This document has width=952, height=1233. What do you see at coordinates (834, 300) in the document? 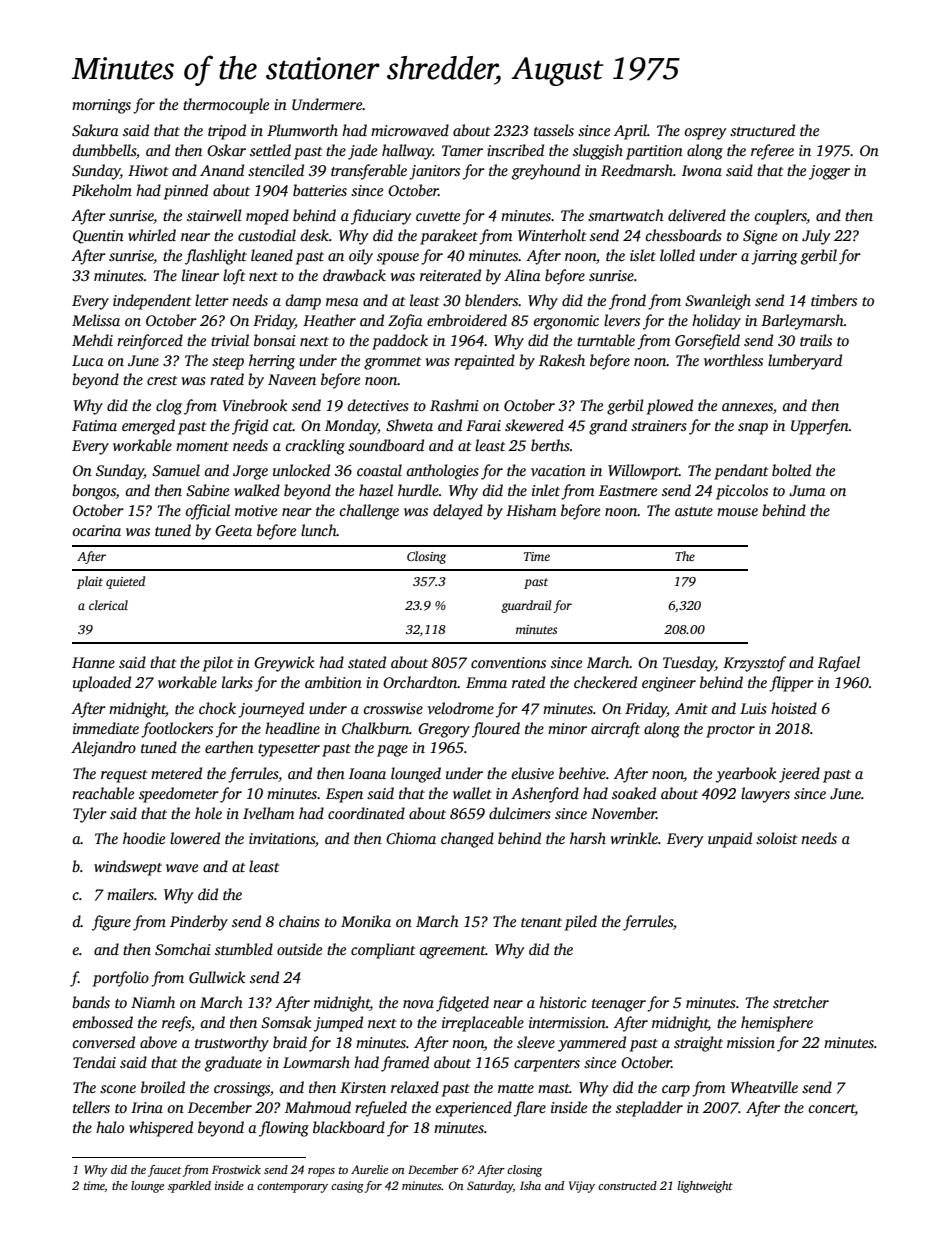
I see `timbers` at bounding box center [834, 300].
